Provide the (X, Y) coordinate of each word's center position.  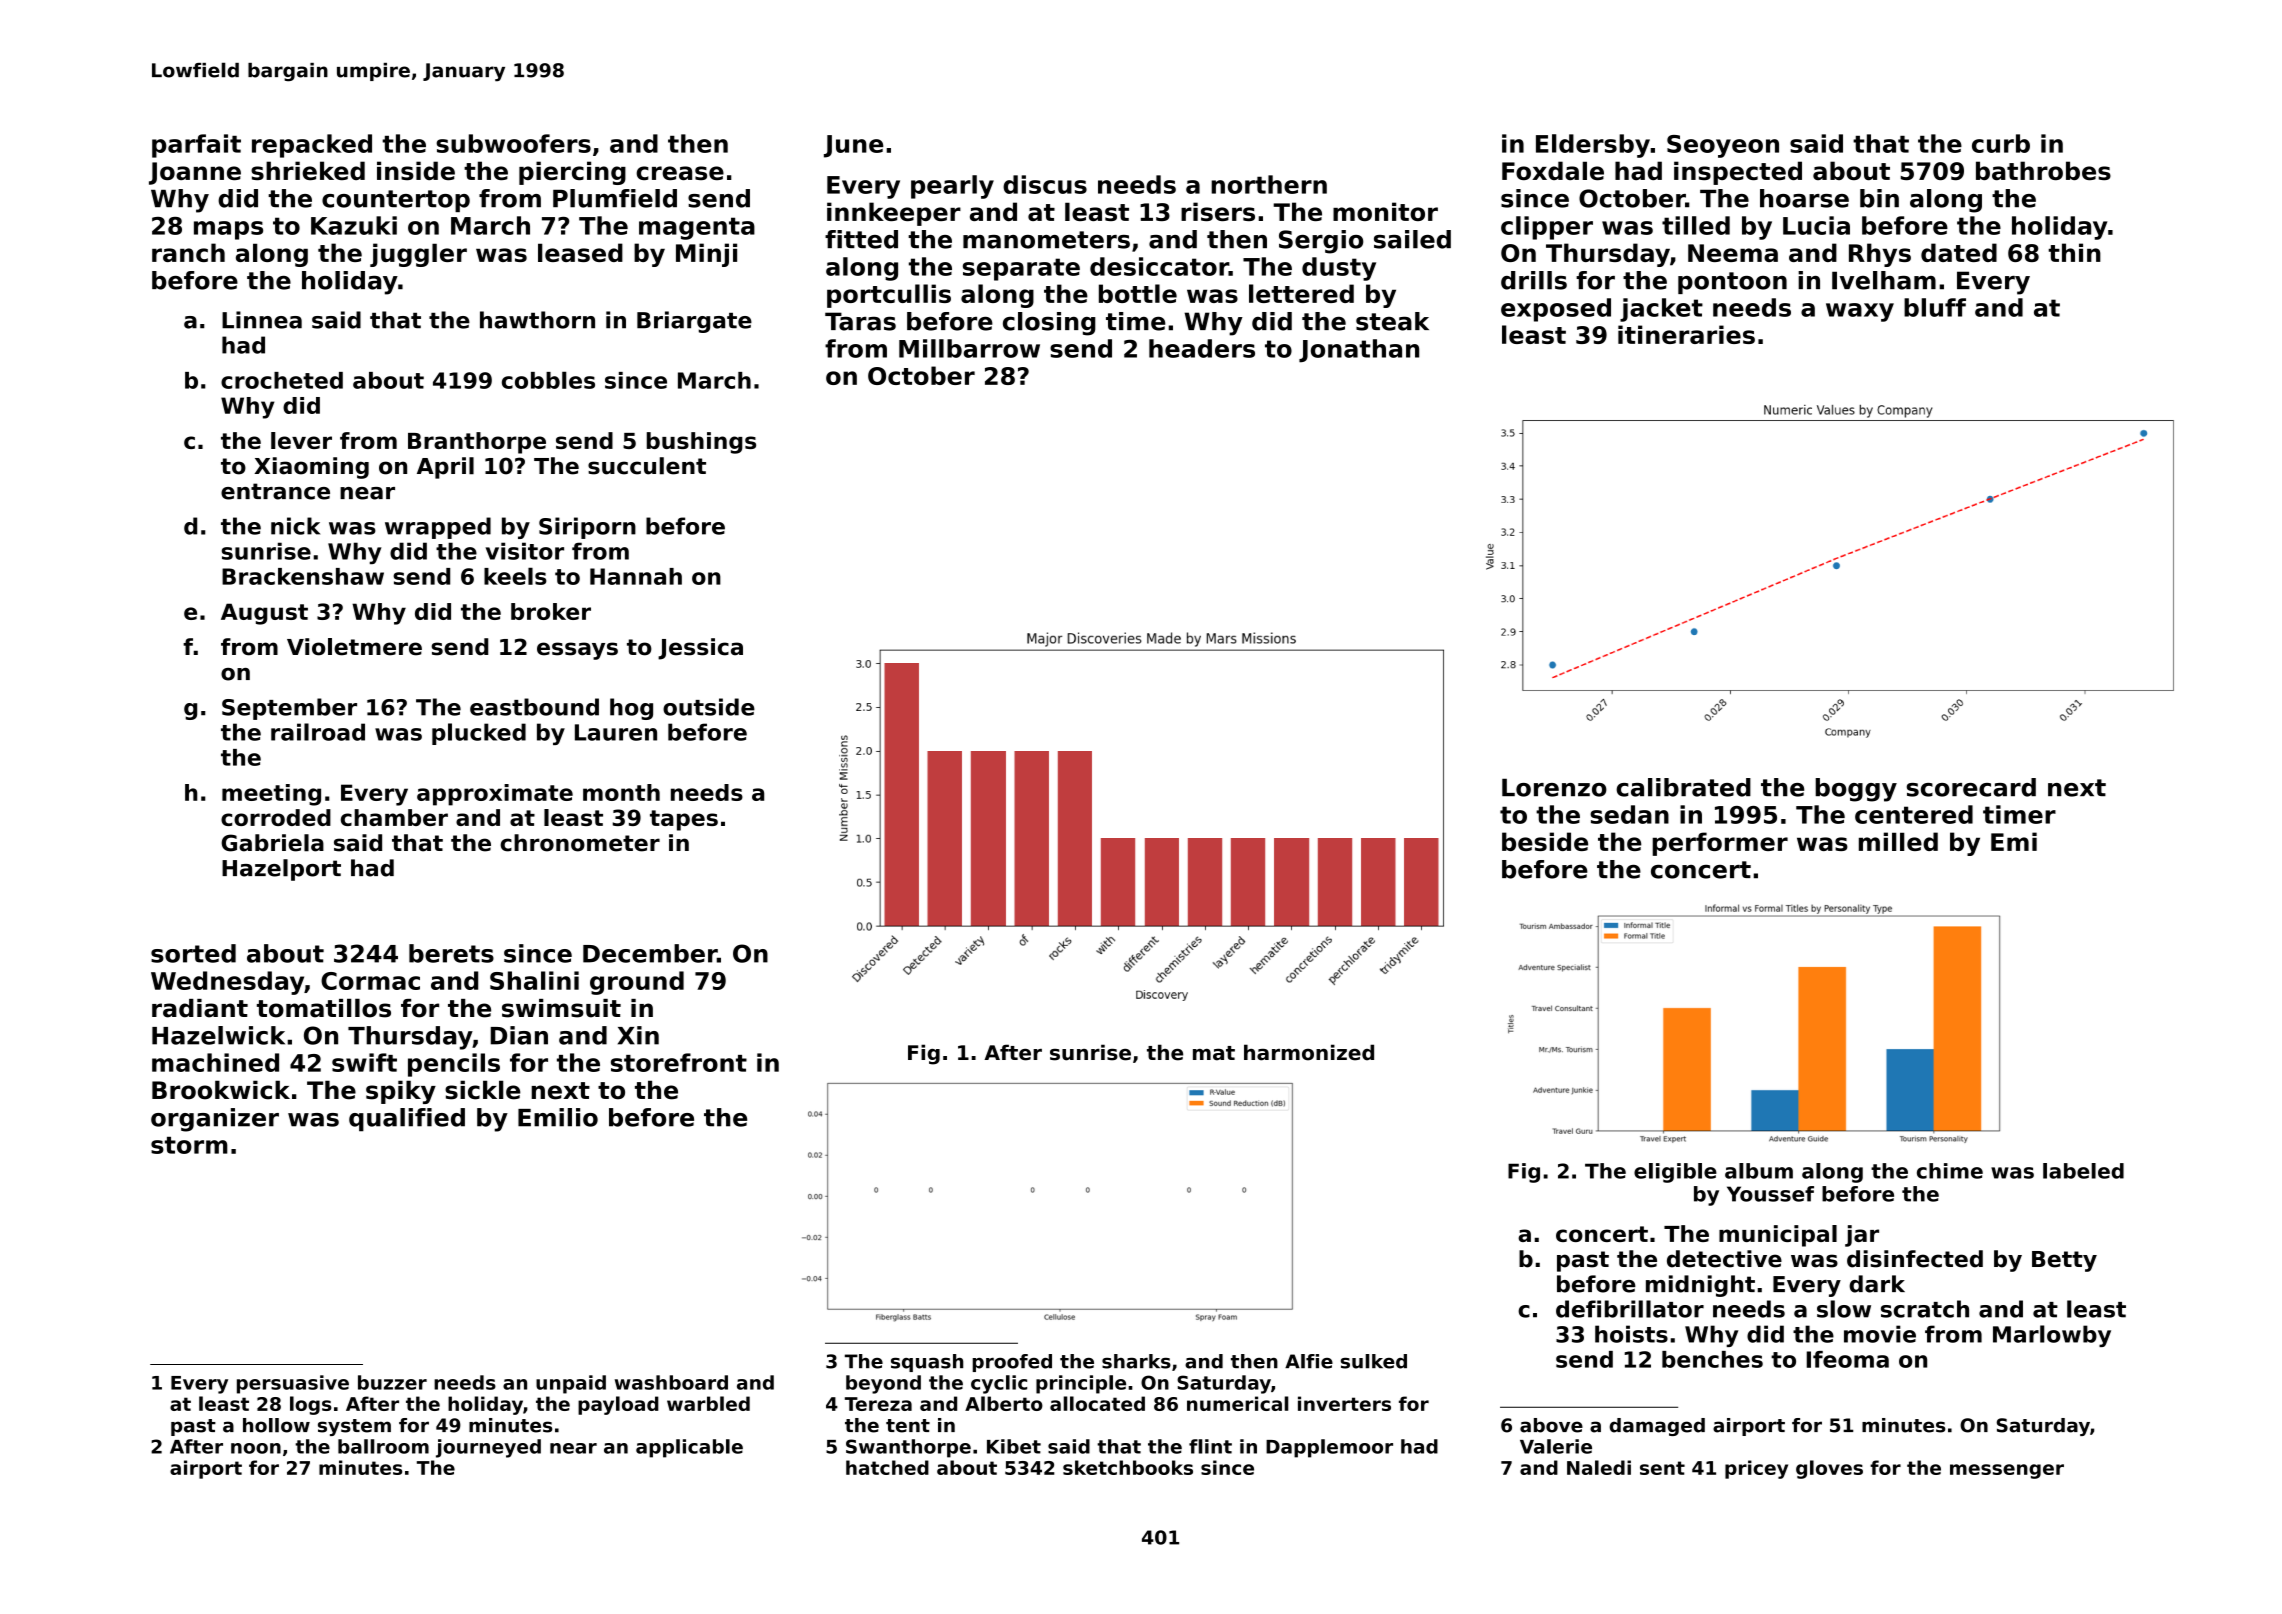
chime (1950, 1171)
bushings (701, 443)
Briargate (694, 322)
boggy (1856, 790)
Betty (2064, 1261)
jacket (1661, 310)
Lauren (616, 732)
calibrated (1683, 787)
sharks (1136, 1361)
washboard (671, 1382)
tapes (684, 820)
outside (709, 707)
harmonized (1309, 1052)
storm (189, 1145)
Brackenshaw (303, 576)
